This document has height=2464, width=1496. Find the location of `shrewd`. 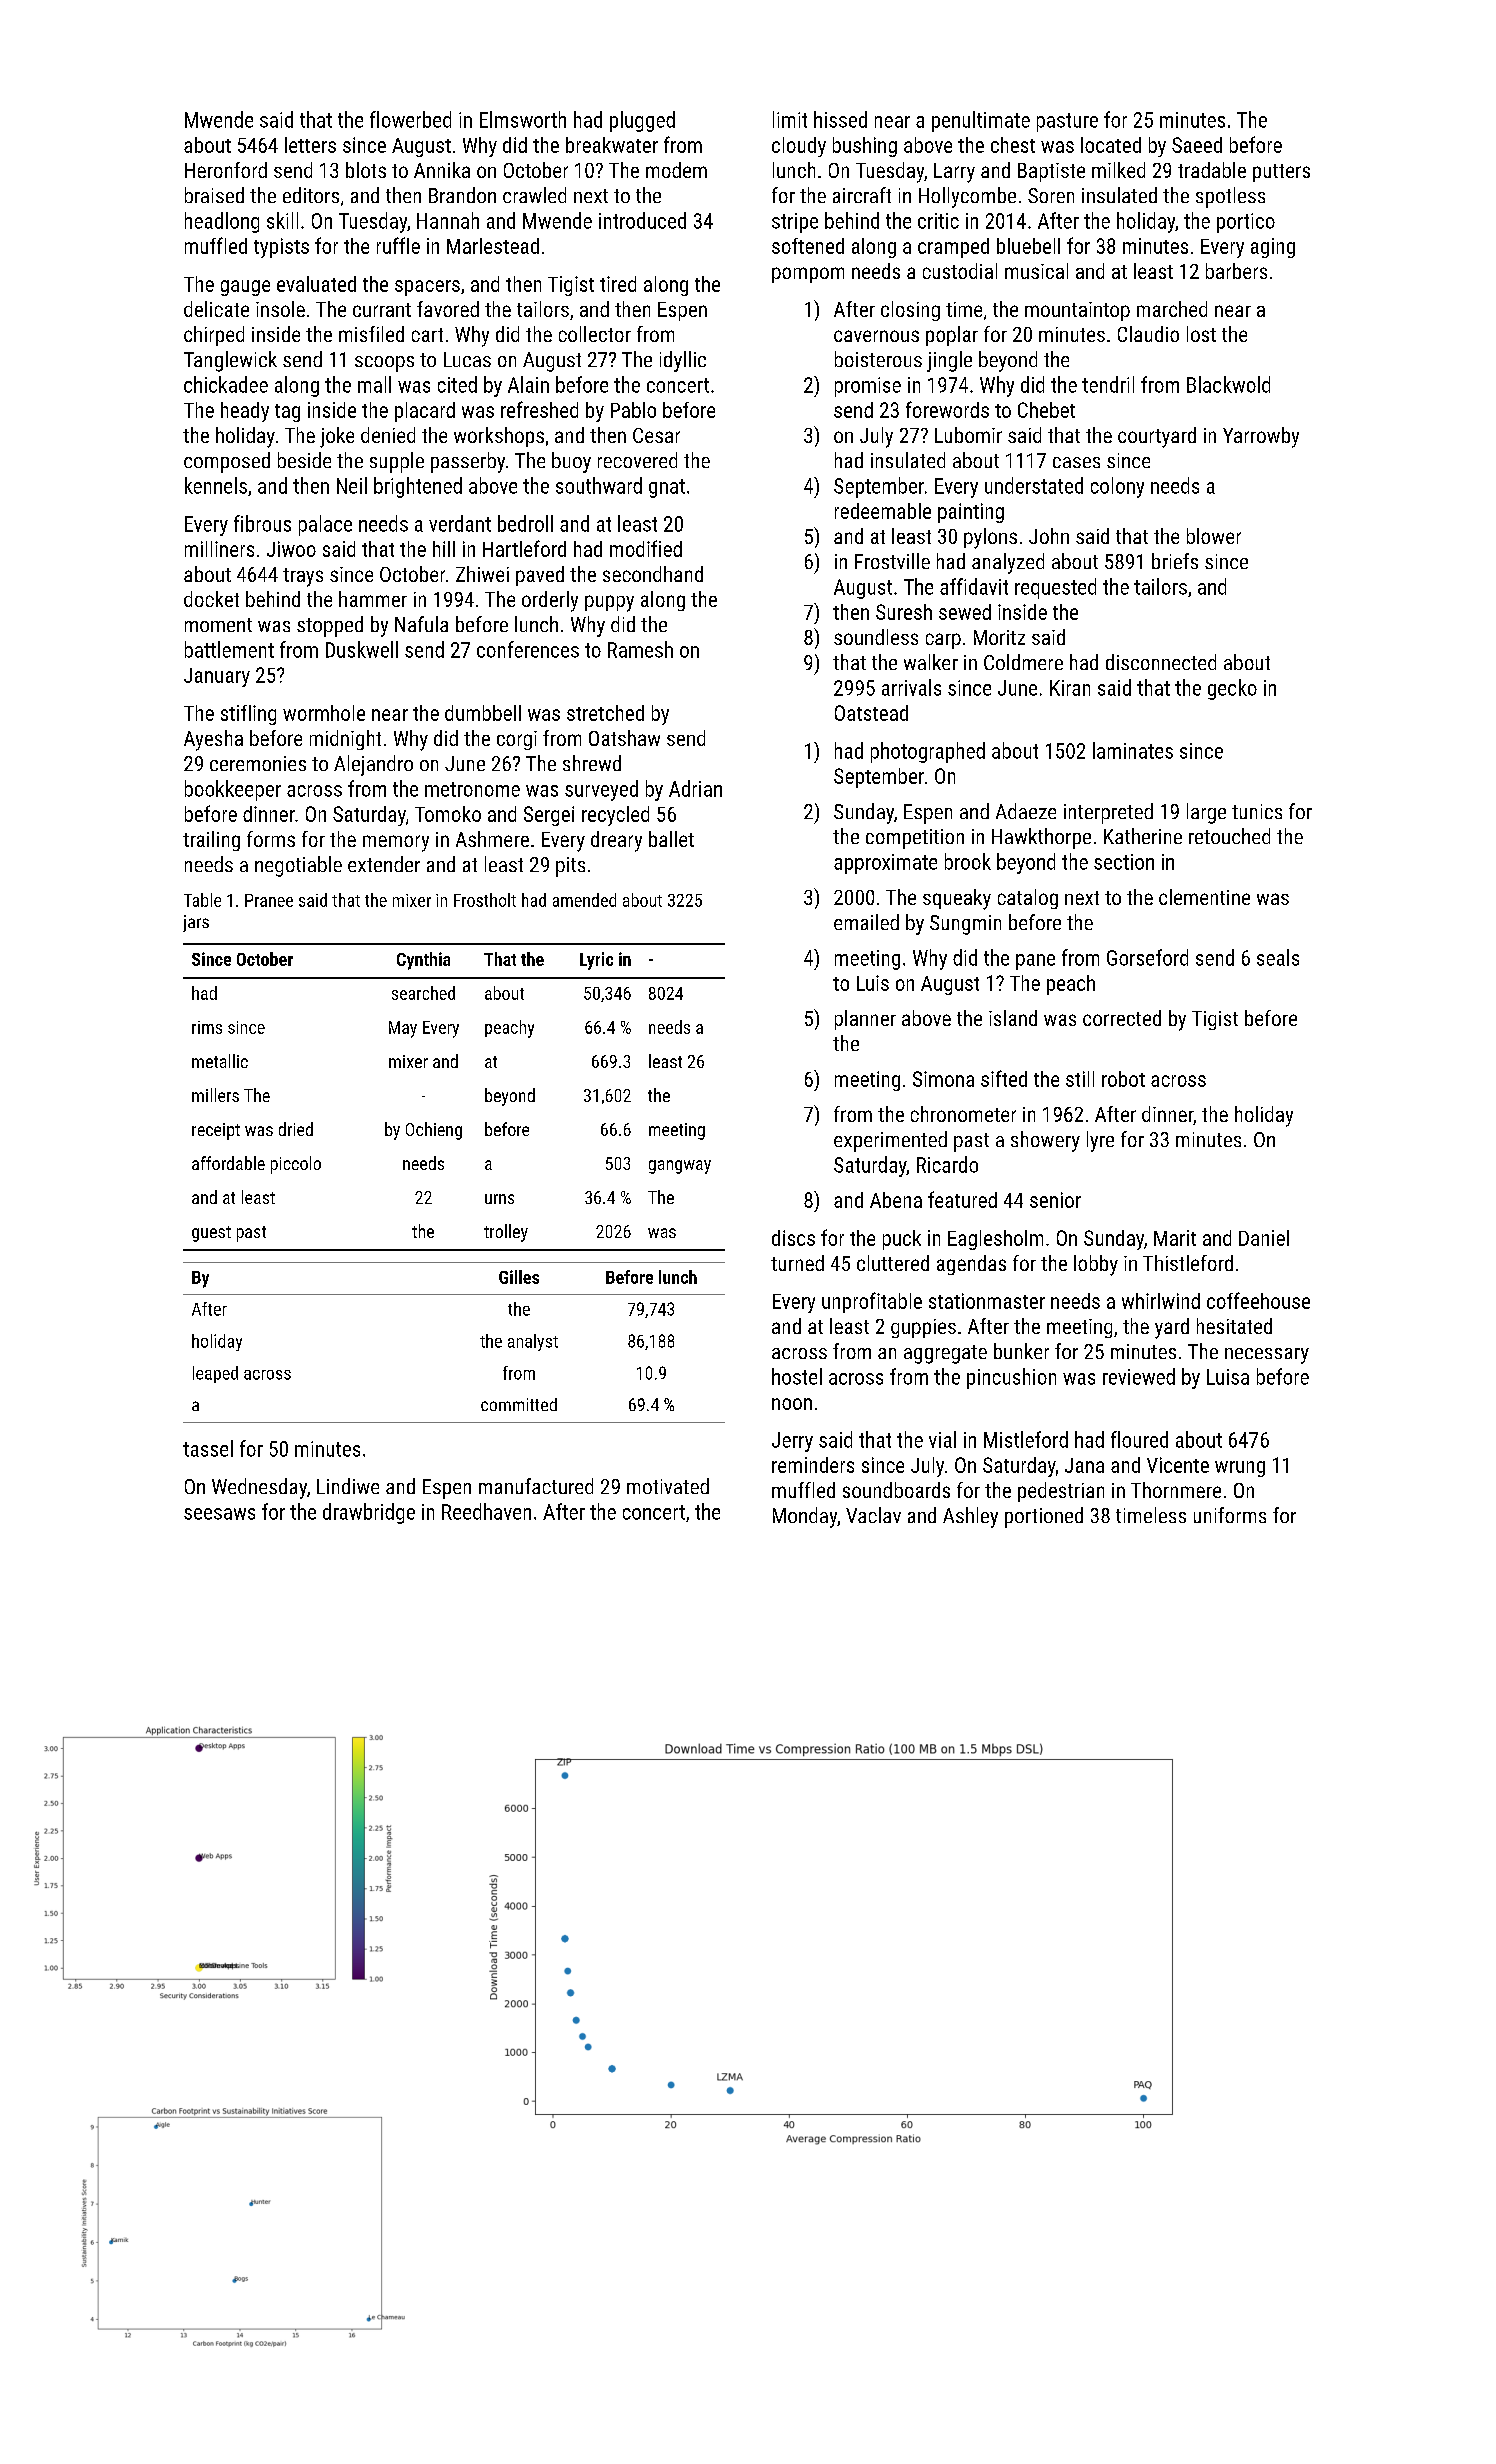

shrewd is located at coordinates (592, 763).
